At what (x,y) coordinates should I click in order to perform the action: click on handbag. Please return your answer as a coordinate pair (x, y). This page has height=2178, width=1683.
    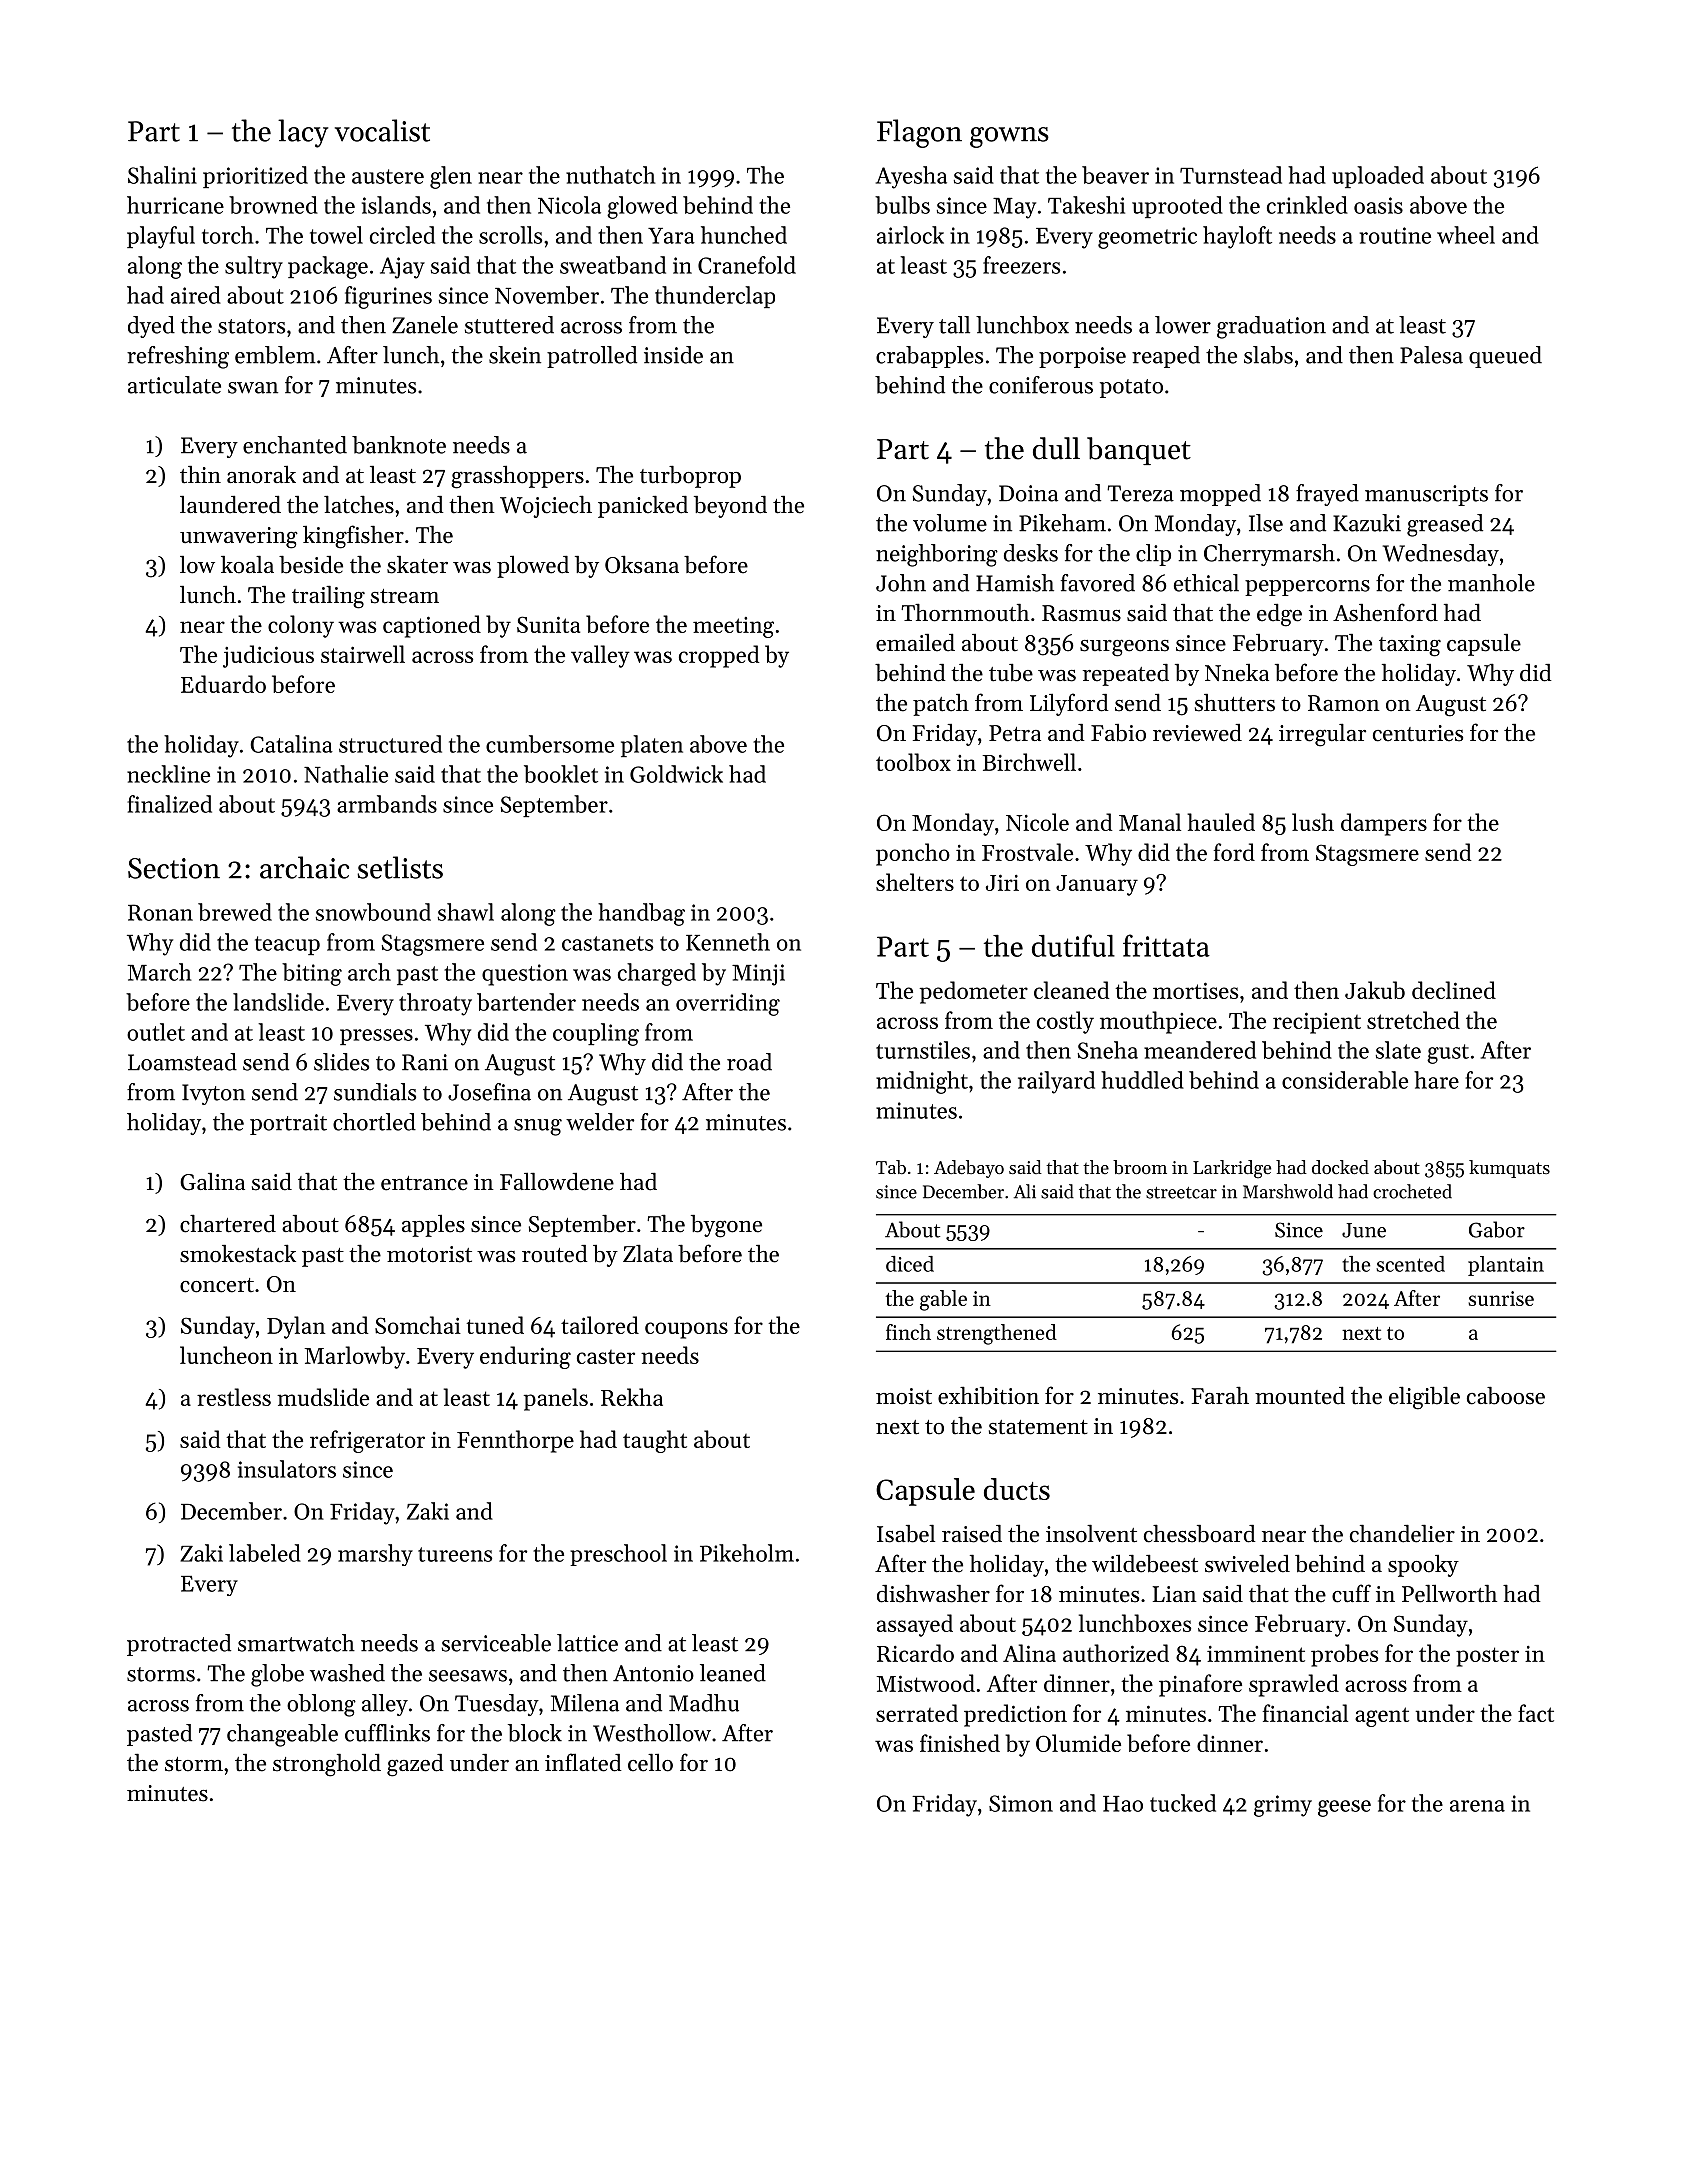
    Looking at the image, I should click on (641, 914).
